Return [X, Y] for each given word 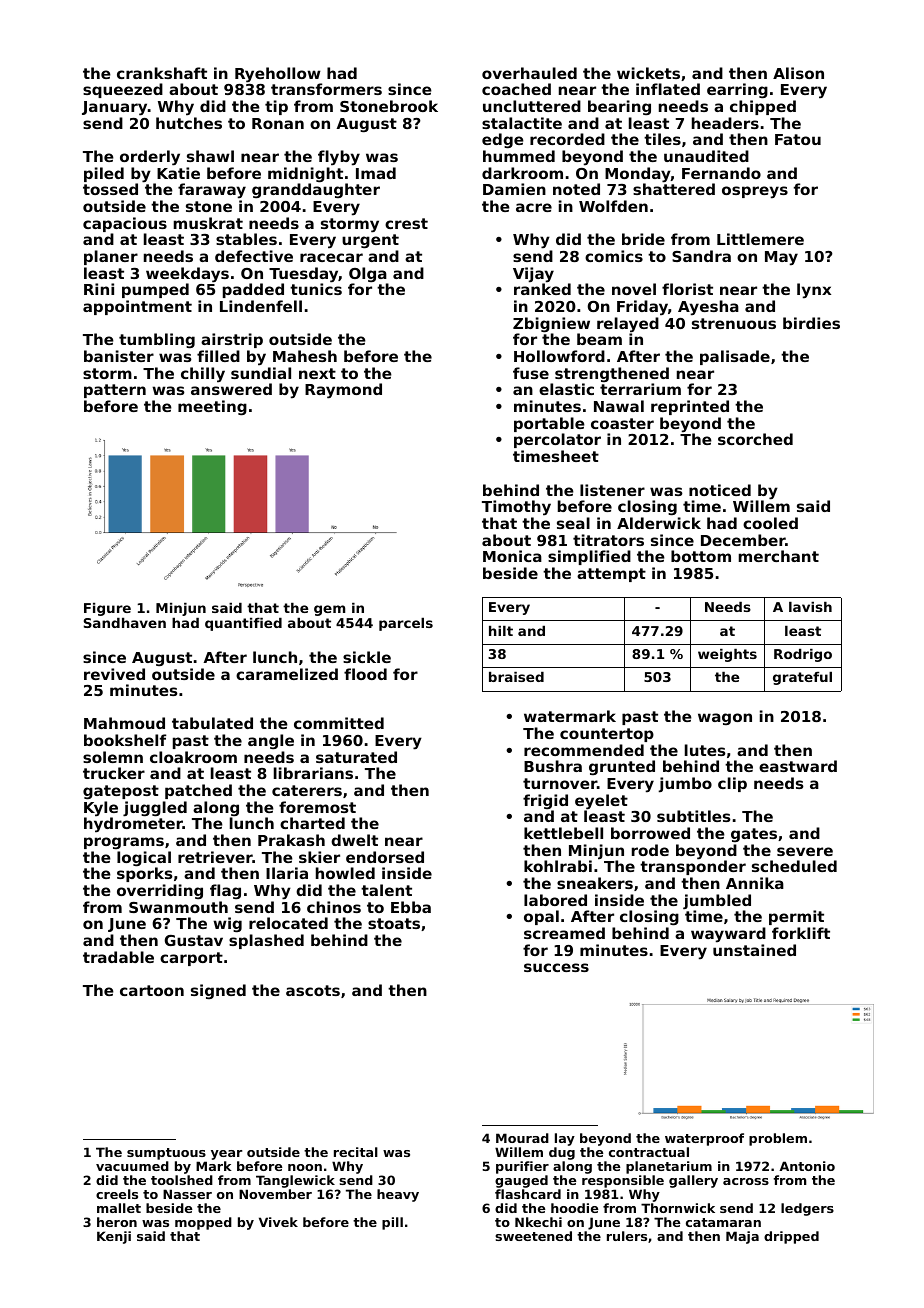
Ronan [278, 123]
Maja [742, 1237]
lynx [814, 291]
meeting [212, 408]
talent [386, 890]
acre [534, 207]
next [317, 373]
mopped [203, 1223]
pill [392, 1223]
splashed [266, 941]
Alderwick [659, 523]
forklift [801, 933]
